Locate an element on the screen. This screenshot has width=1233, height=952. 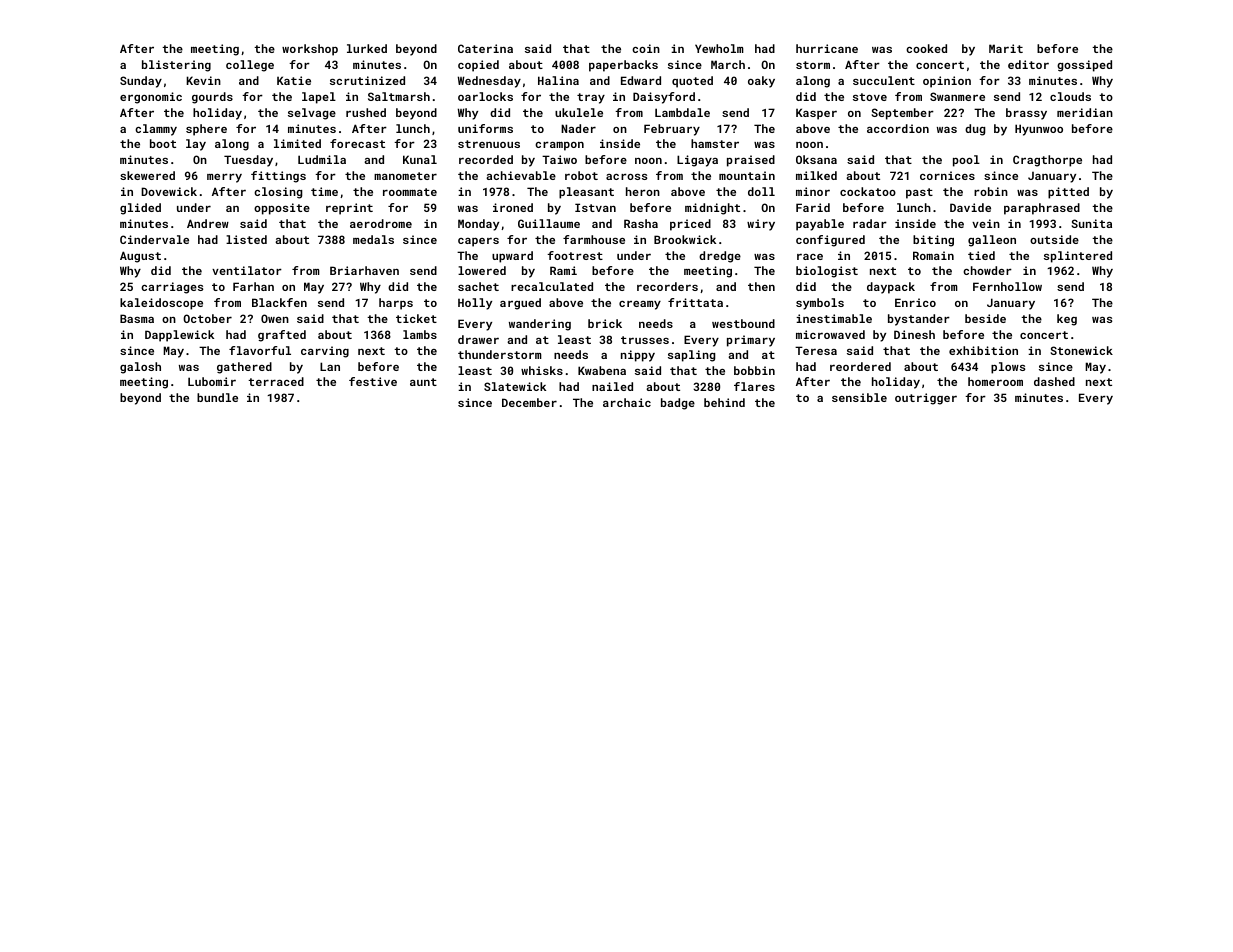
reprint is located at coordinates (349, 209).
